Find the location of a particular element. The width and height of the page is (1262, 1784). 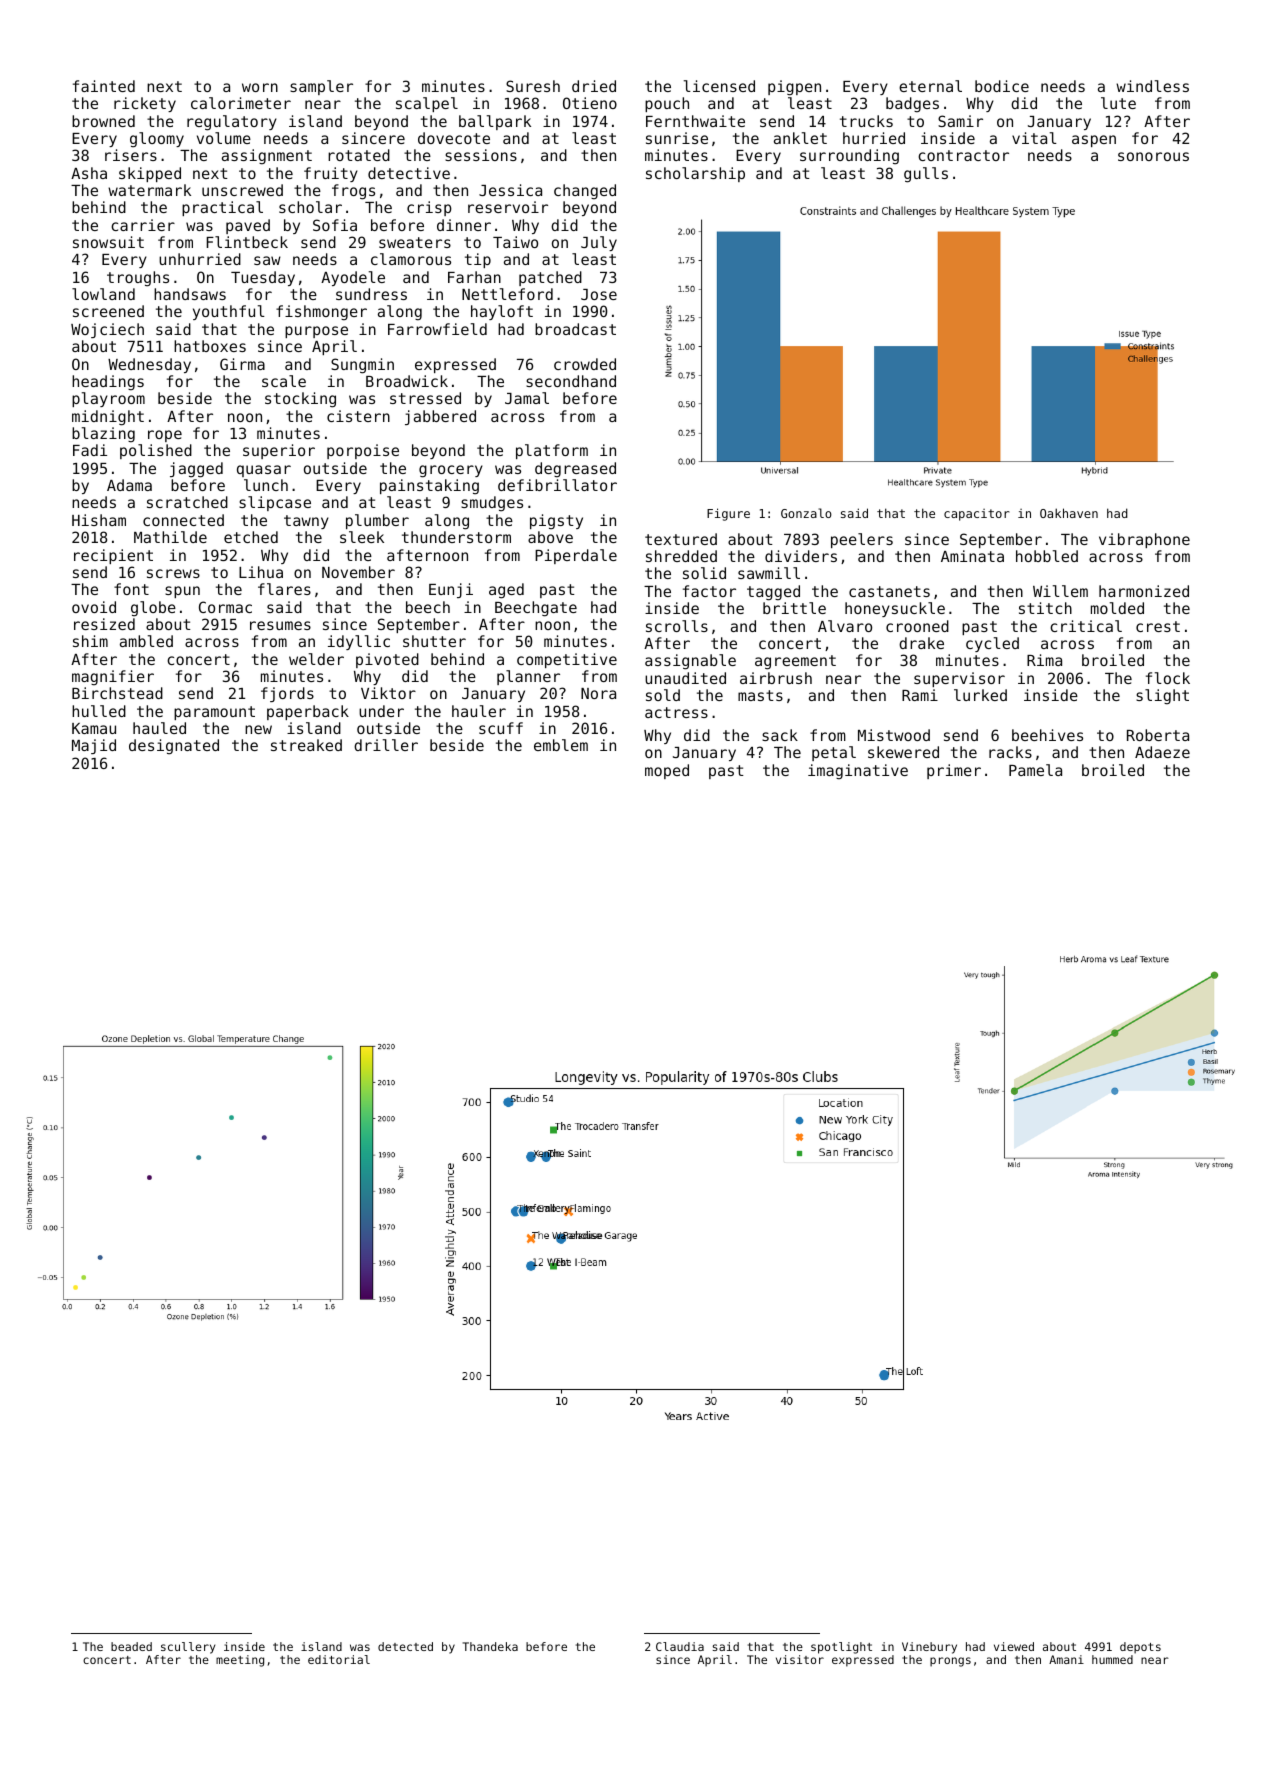

Thandeka is located at coordinates (490, 1646).
